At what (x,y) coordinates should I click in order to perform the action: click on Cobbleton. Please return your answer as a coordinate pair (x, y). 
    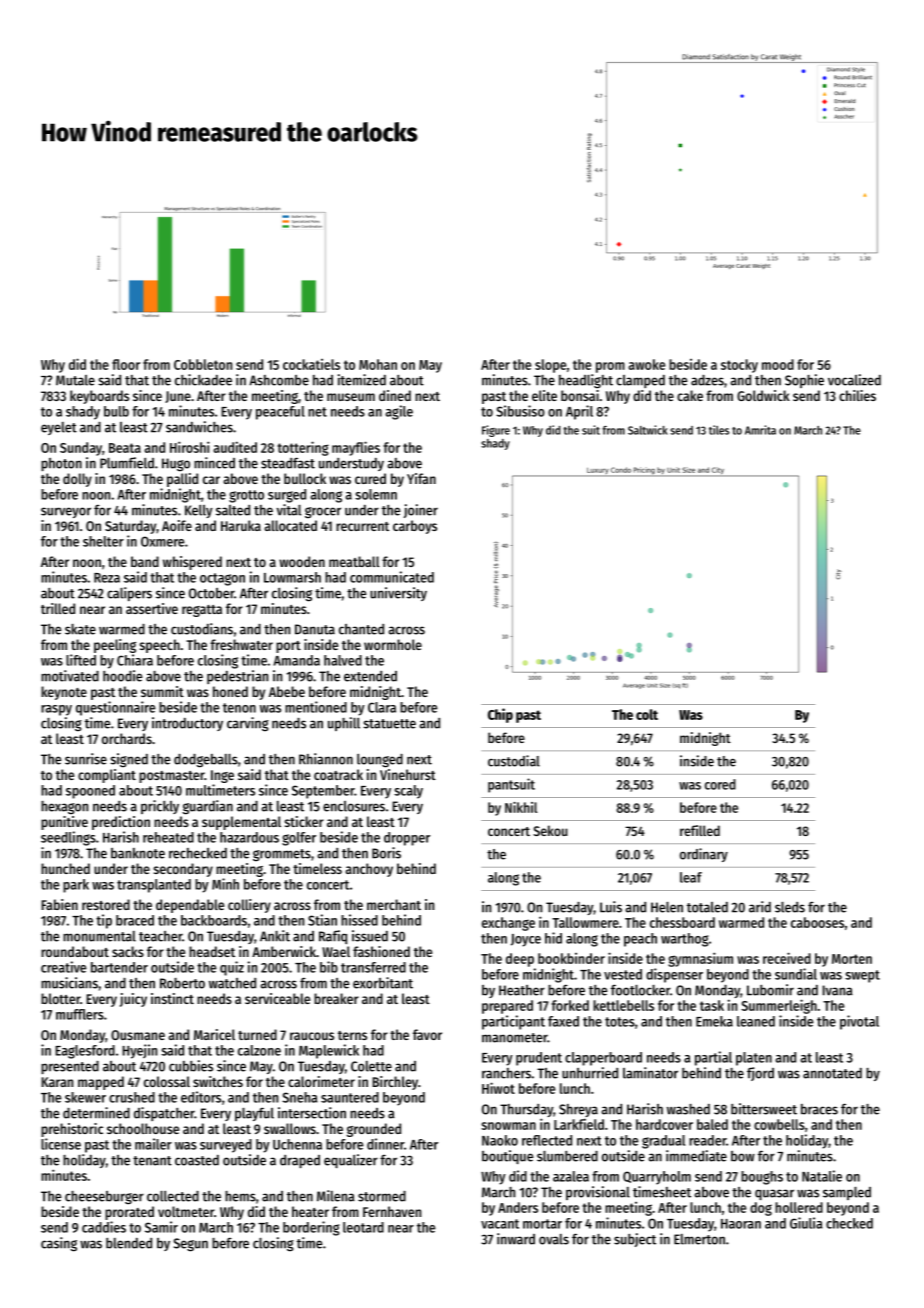
    Looking at the image, I should click on (203, 364).
